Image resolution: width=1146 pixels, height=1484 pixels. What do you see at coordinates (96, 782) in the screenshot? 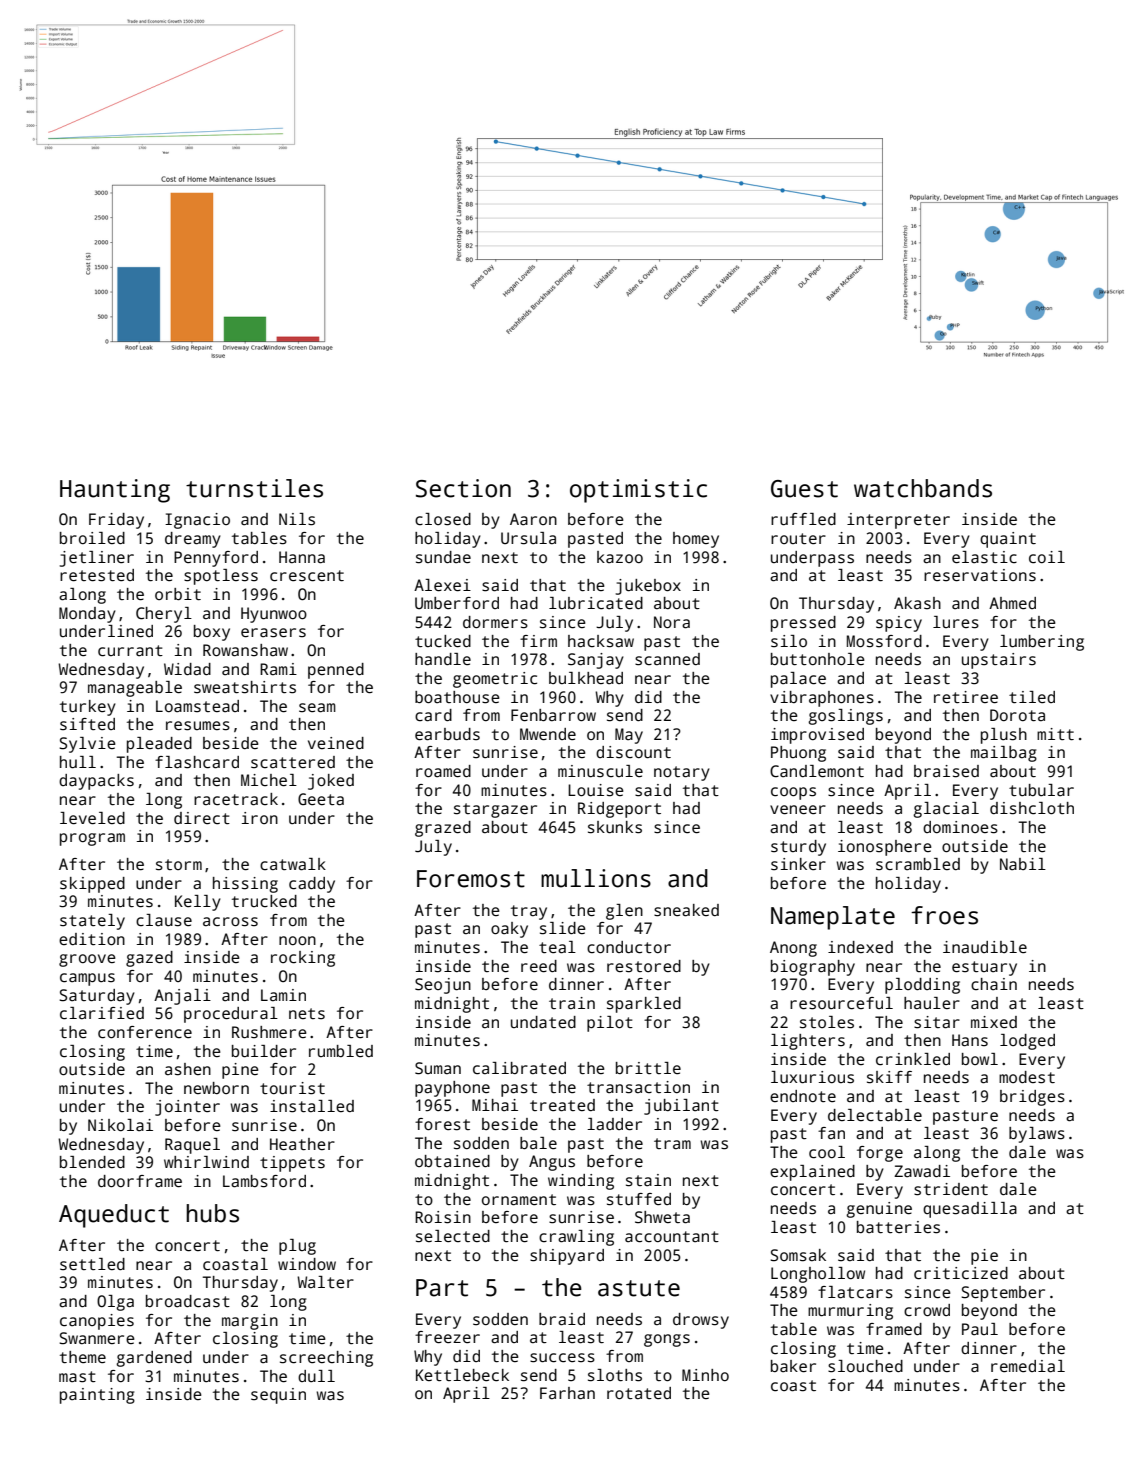
I see `daypacks` at bounding box center [96, 782].
